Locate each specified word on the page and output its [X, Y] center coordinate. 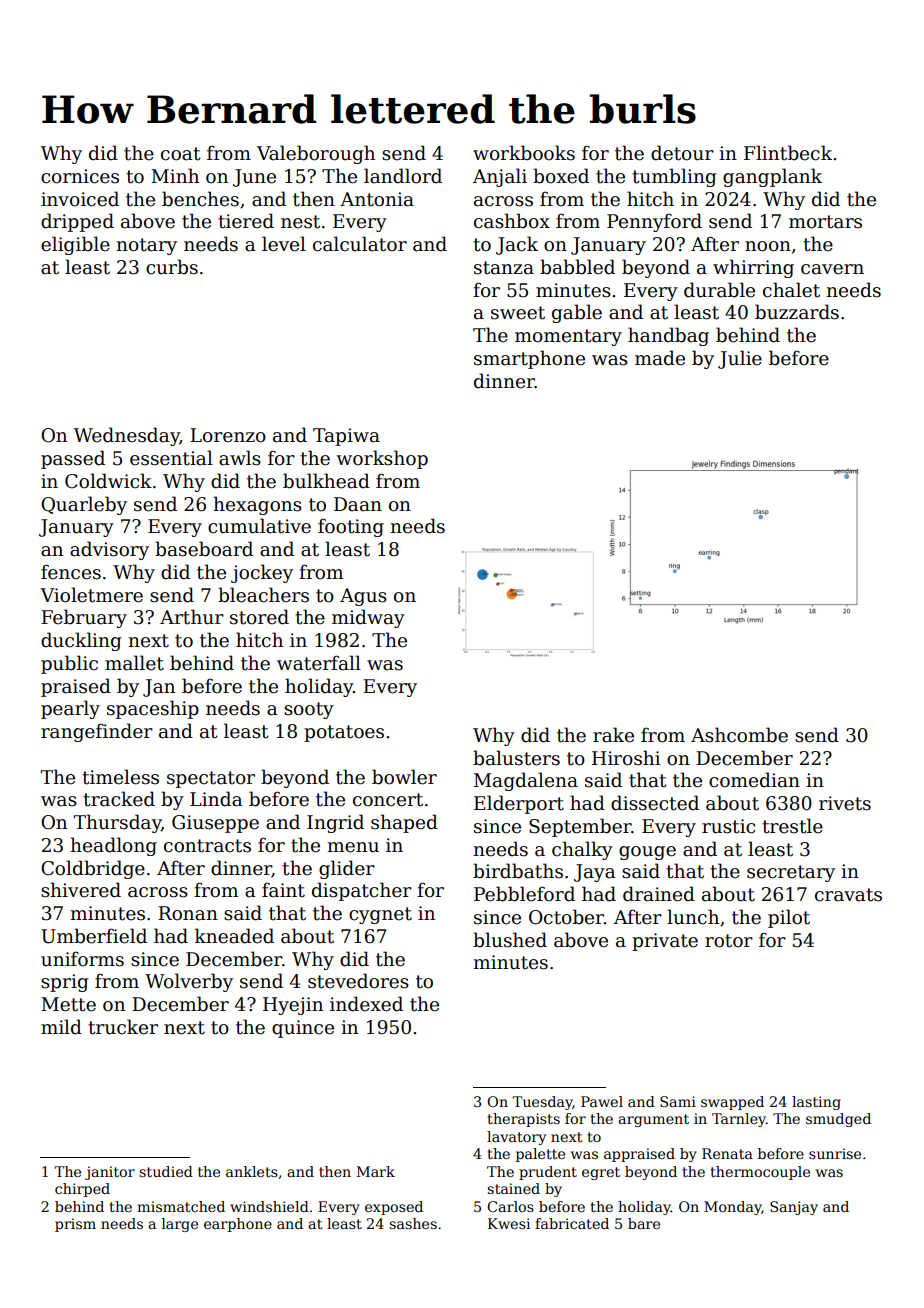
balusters [516, 758]
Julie [740, 359]
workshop [382, 459]
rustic [728, 826]
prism [75, 1225]
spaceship [153, 709]
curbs [172, 267]
